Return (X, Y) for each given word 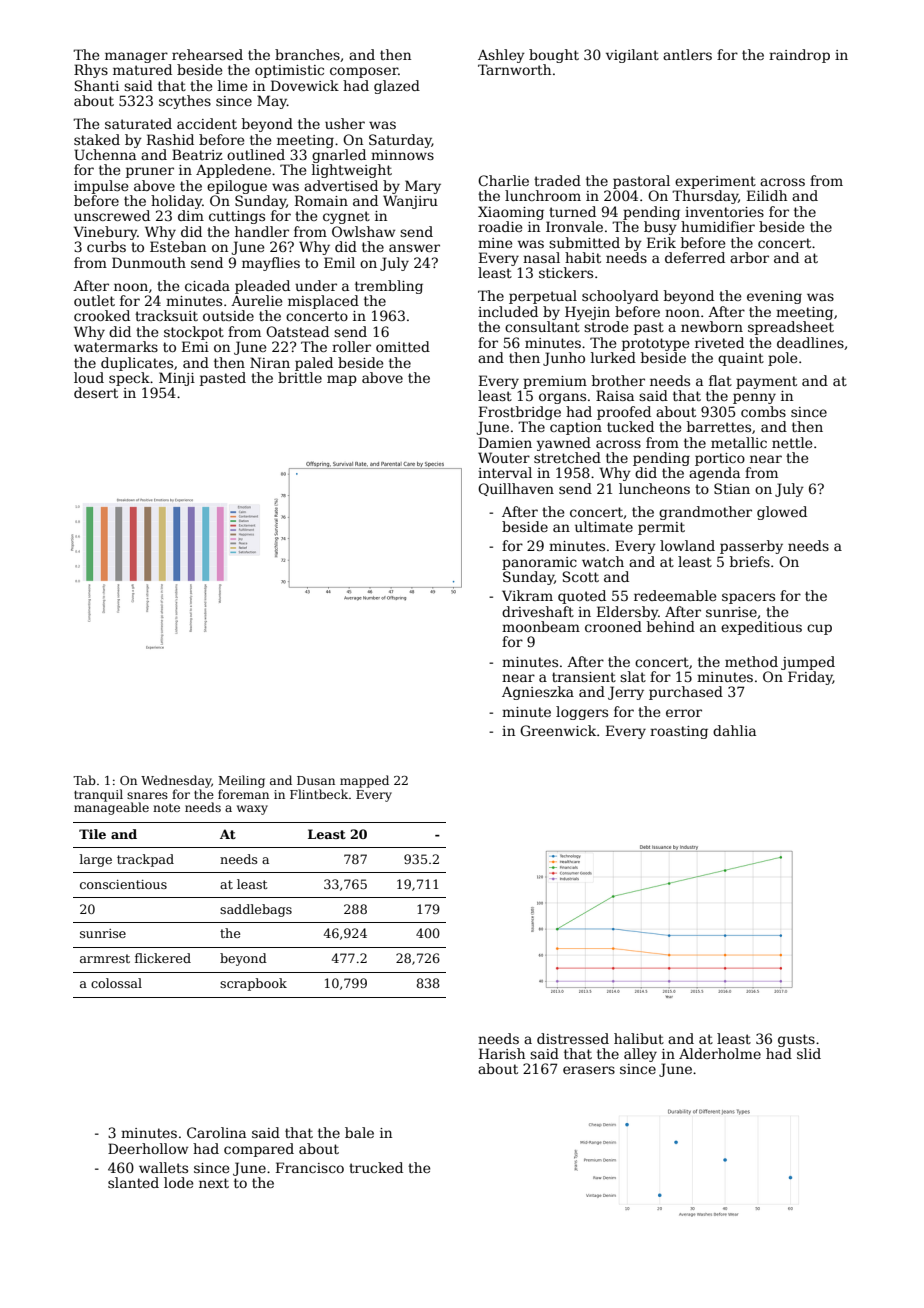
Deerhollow (148, 1148)
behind (671, 626)
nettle (792, 442)
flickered (163, 958)
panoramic (539, 563)
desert (96, 392)
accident (207, 123)
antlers (687, 54)
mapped (364, 781)
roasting (679, 732)
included (508, 311)
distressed (573, 1038)
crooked (102, 315)
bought (554, 56)
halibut (639, 1038)
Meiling (242, 781)
